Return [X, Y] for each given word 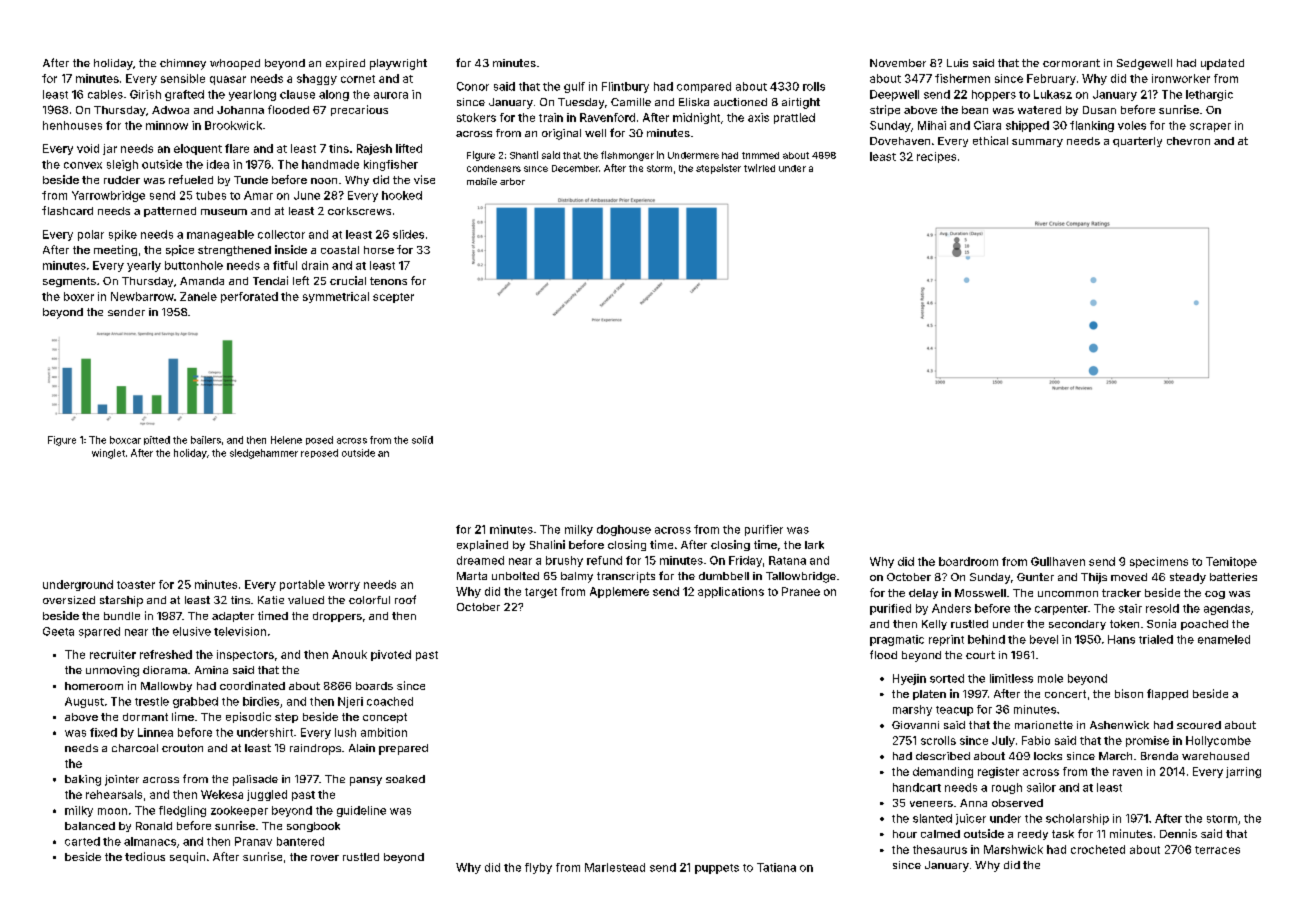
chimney [183, 64]
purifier [764, 530]
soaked [405, 779]
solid [422, 440]
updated [1222, 64]
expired [345, 64]
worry [344, 586]
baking [83, 780]
